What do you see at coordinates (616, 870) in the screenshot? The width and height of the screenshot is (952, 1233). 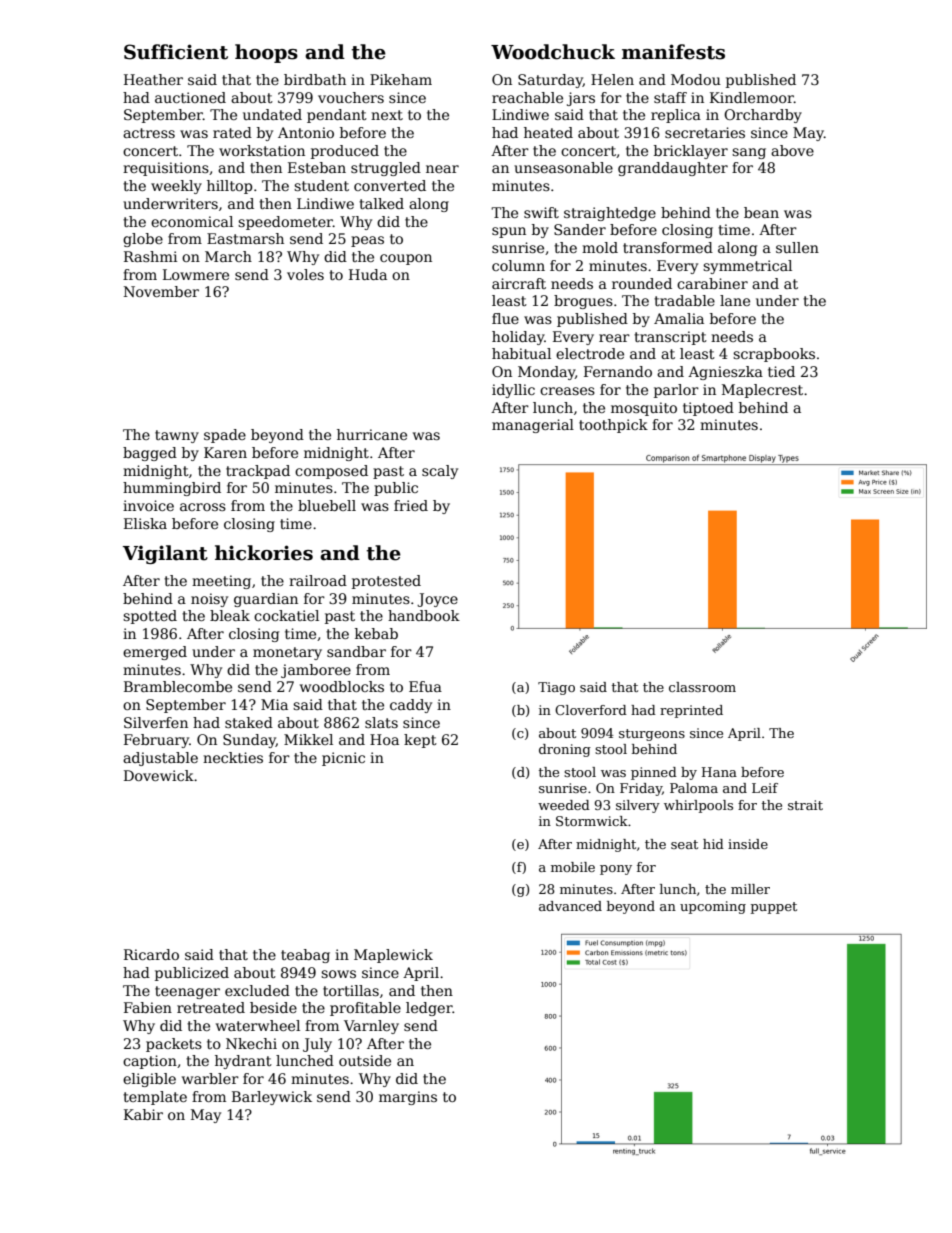 I see `pony` at bounding box center [616, 870].
